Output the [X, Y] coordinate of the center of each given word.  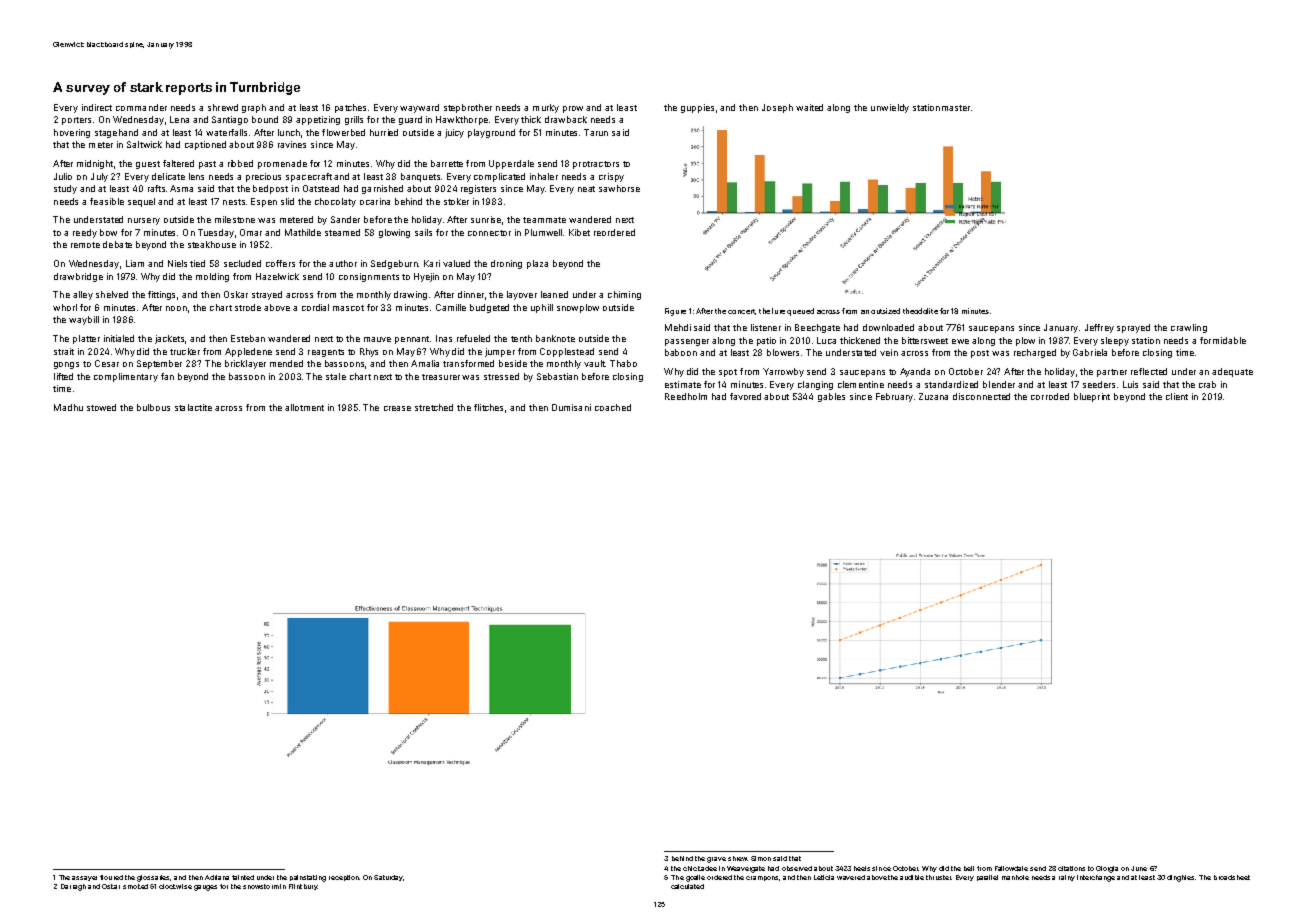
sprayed [1133, 328]
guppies [697, 108]
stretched [434, 407]
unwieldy [890, 108]
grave [716, 860]
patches [350, 108]
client [1177, 396]
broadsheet [1232, 877]
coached [613, 407]
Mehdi [678, 327]
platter [86, 339]
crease [397, 408]
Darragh [73, 887]
